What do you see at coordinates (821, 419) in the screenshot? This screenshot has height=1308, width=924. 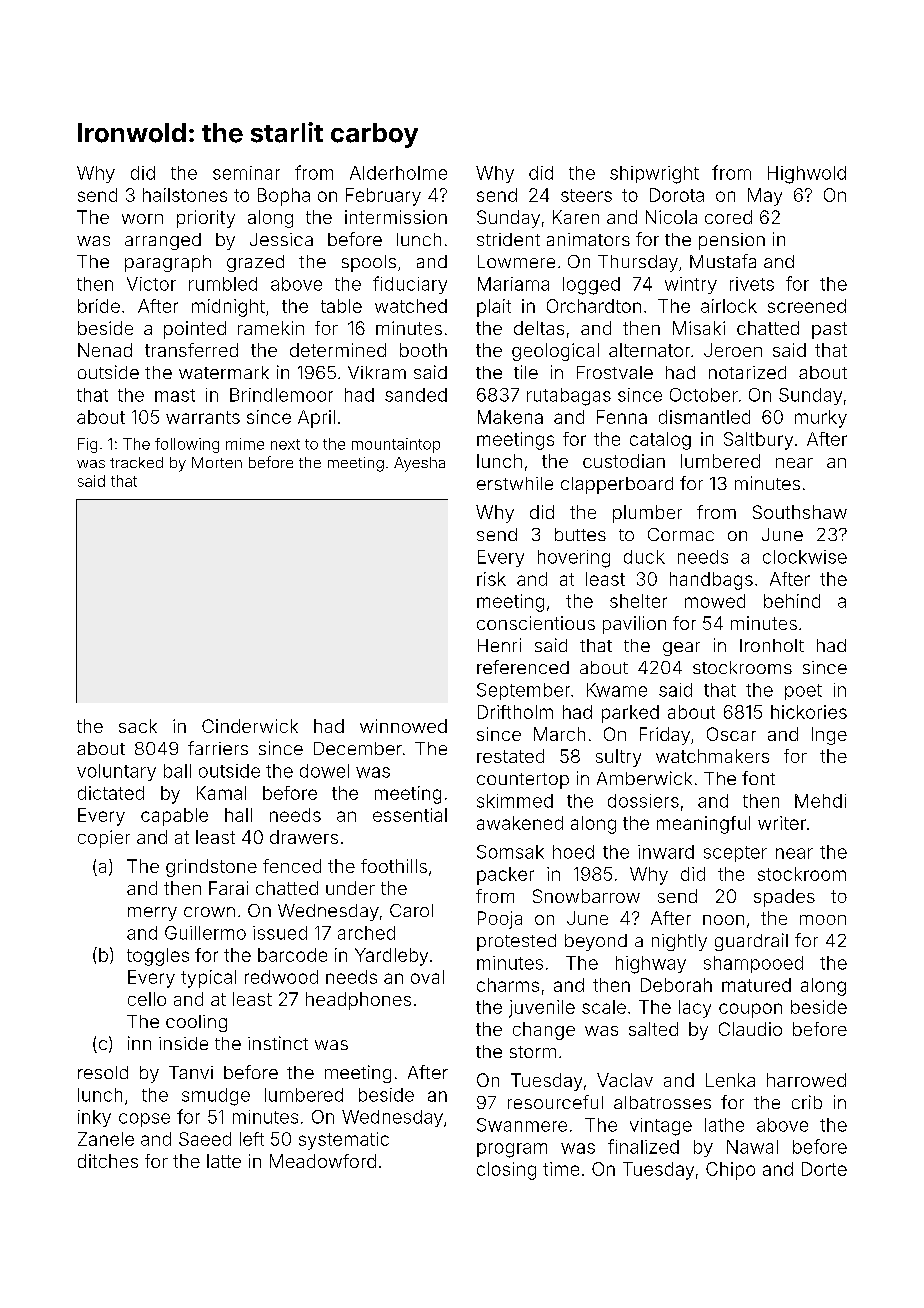 I see `murky` at bounding box center [821, 419].
